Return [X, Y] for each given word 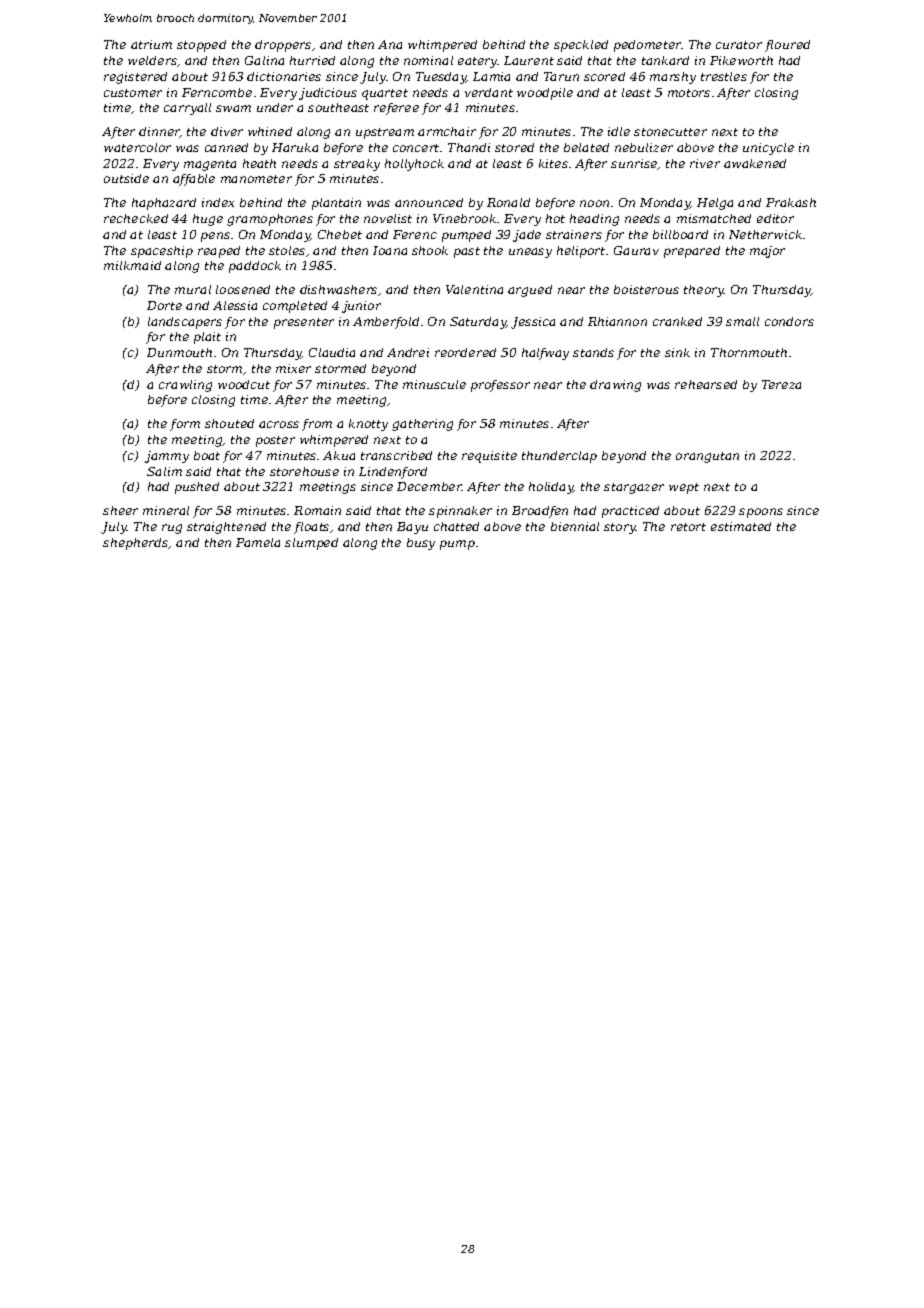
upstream [385, 133]
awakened [755, 163]
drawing [615, 386]
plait [207, 338]
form [185, 425]
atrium [151, 44]
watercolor [137, 147]
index [218, 202]
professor [500, 386]
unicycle [768, 149]
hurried [312, 60]
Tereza [781, 384]
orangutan [707, 457]
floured [787, 46]
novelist [388, 218]
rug [172, 529]
